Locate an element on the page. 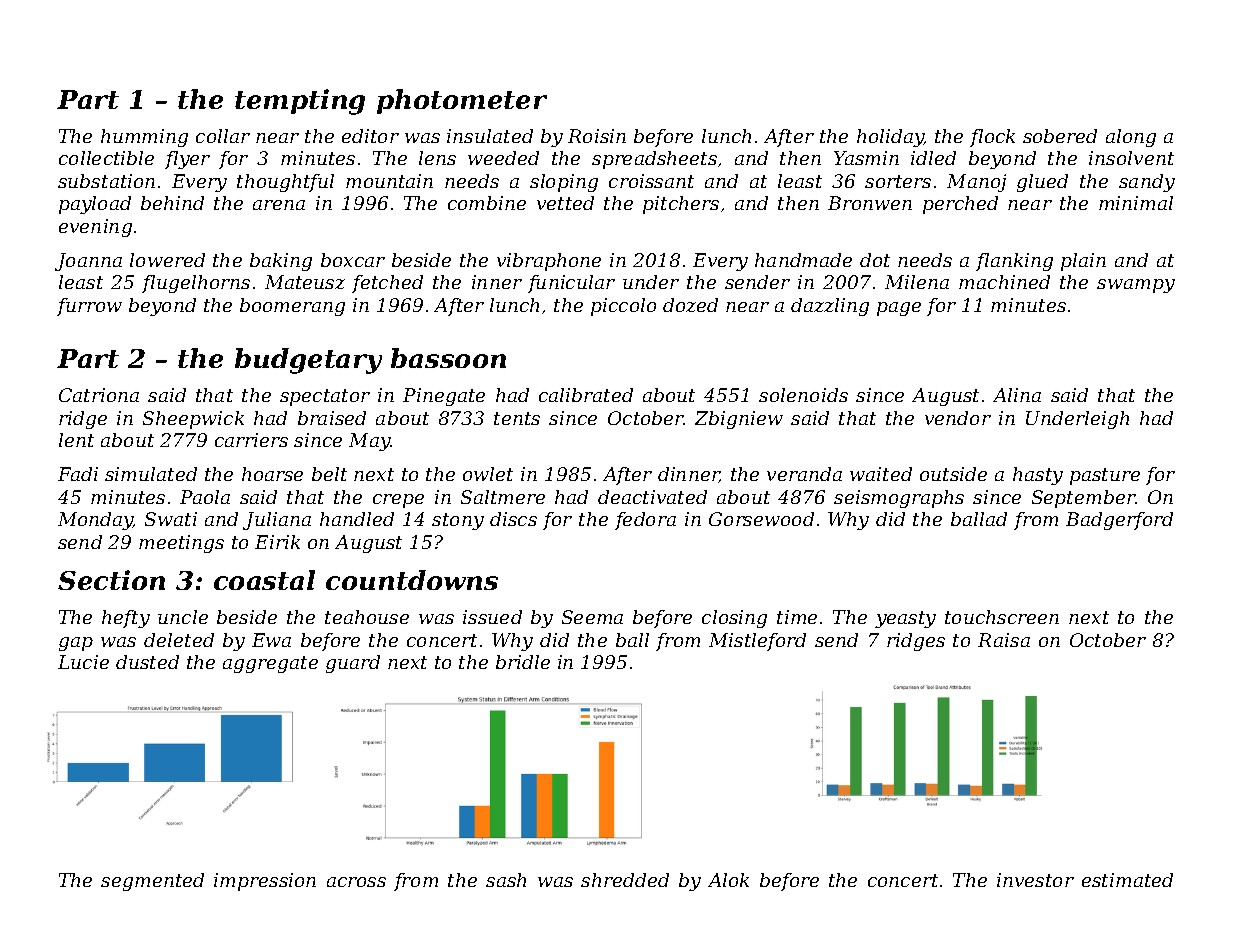  uncle is located at coordinates (183, 617).
